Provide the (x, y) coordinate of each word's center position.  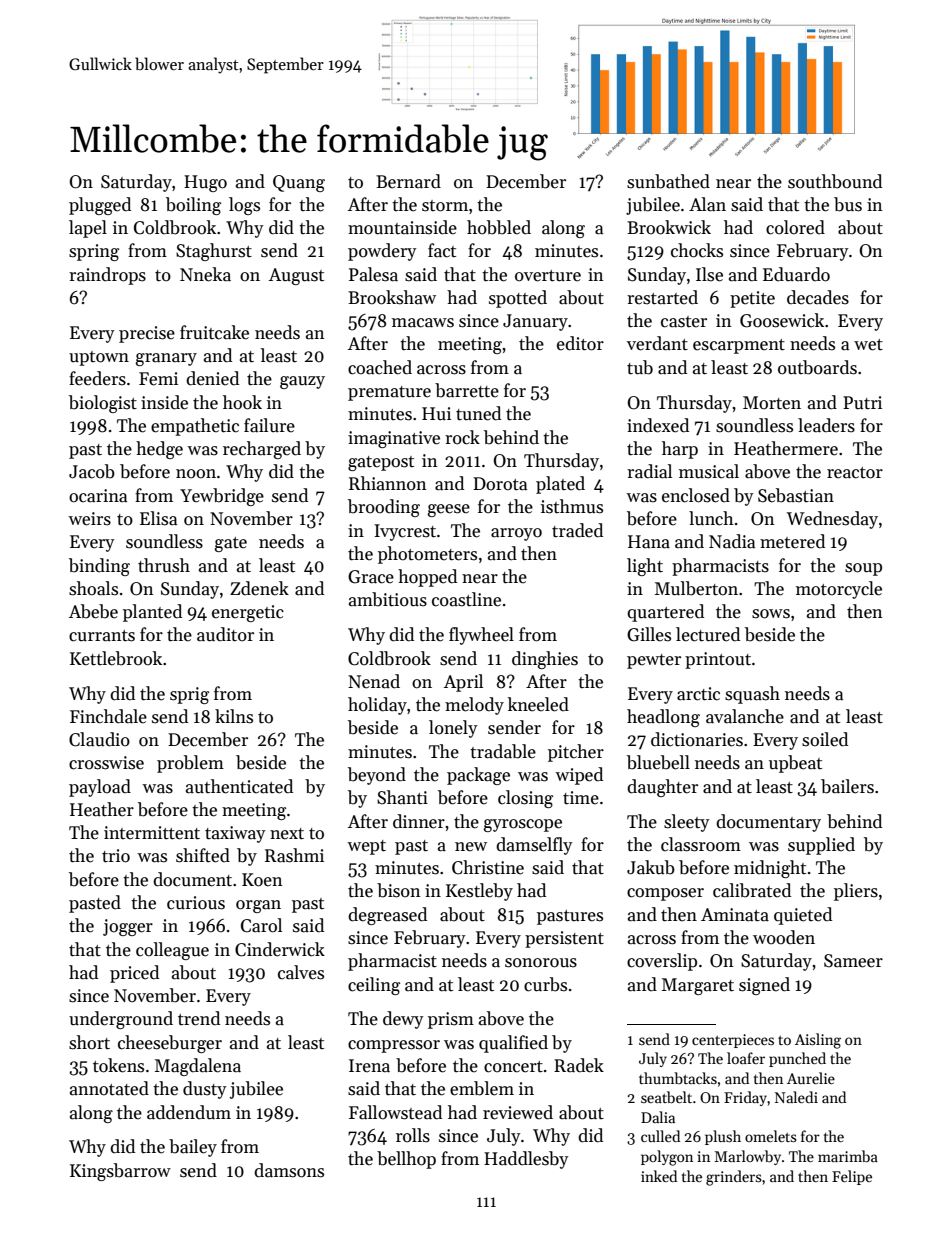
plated (560, 485)
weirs (89, 519)
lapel (88, 229)
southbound (835, 181)
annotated (109, 1088)
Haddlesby (526, 1160)
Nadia (732, 541)
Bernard (408, 181)
